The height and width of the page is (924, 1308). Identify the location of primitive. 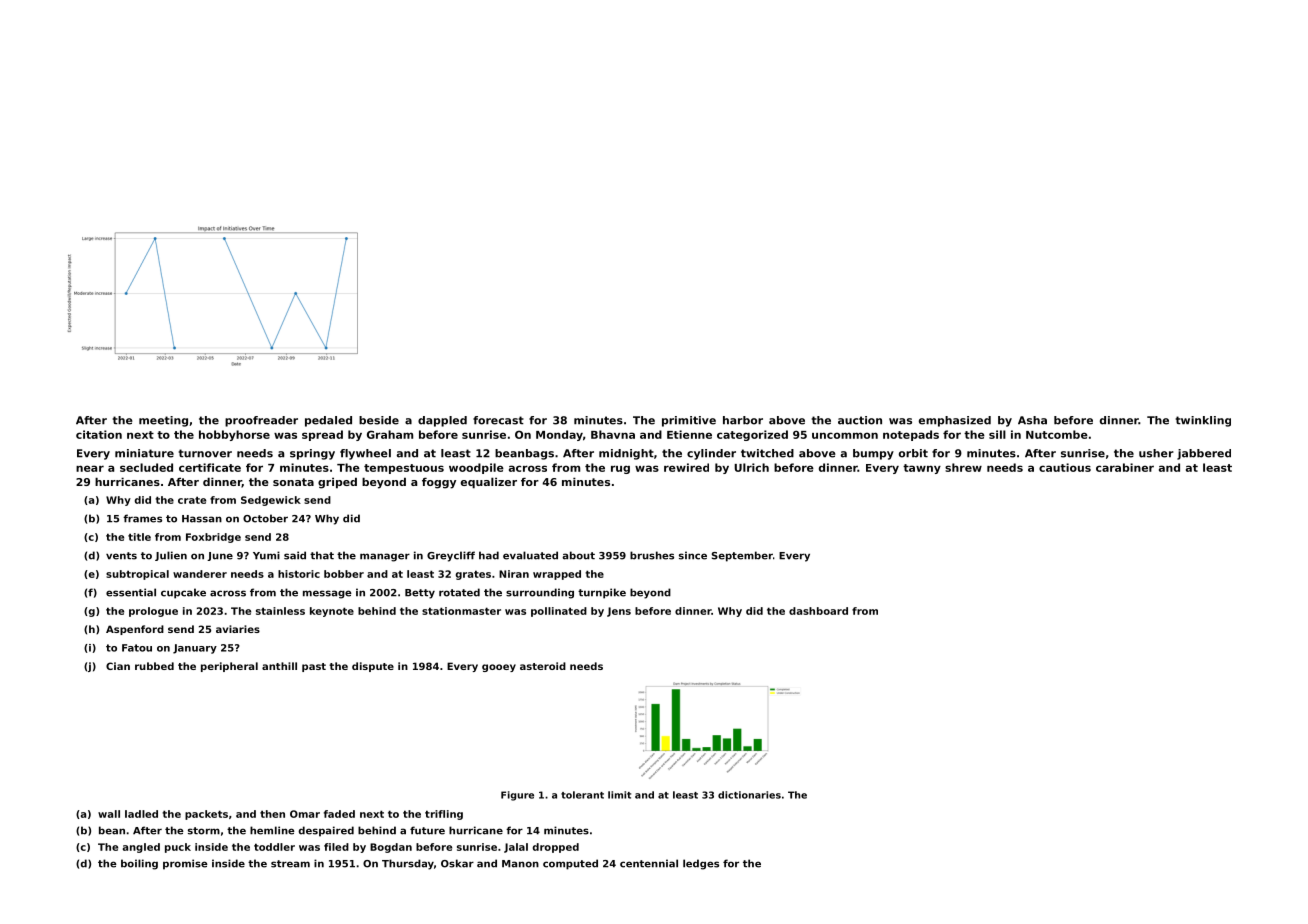
(689, 421).
